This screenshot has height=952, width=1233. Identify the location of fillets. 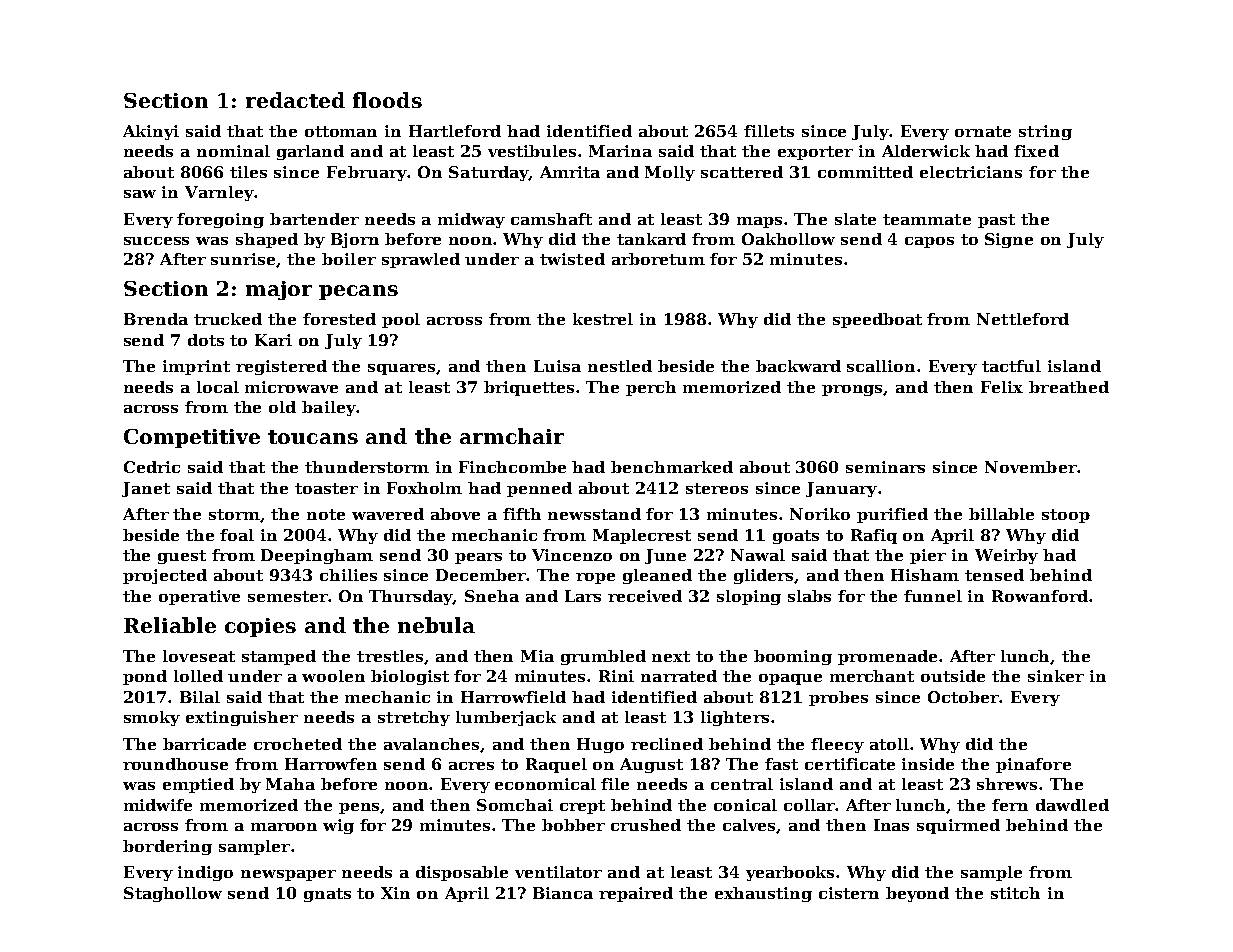
(769, 131).
